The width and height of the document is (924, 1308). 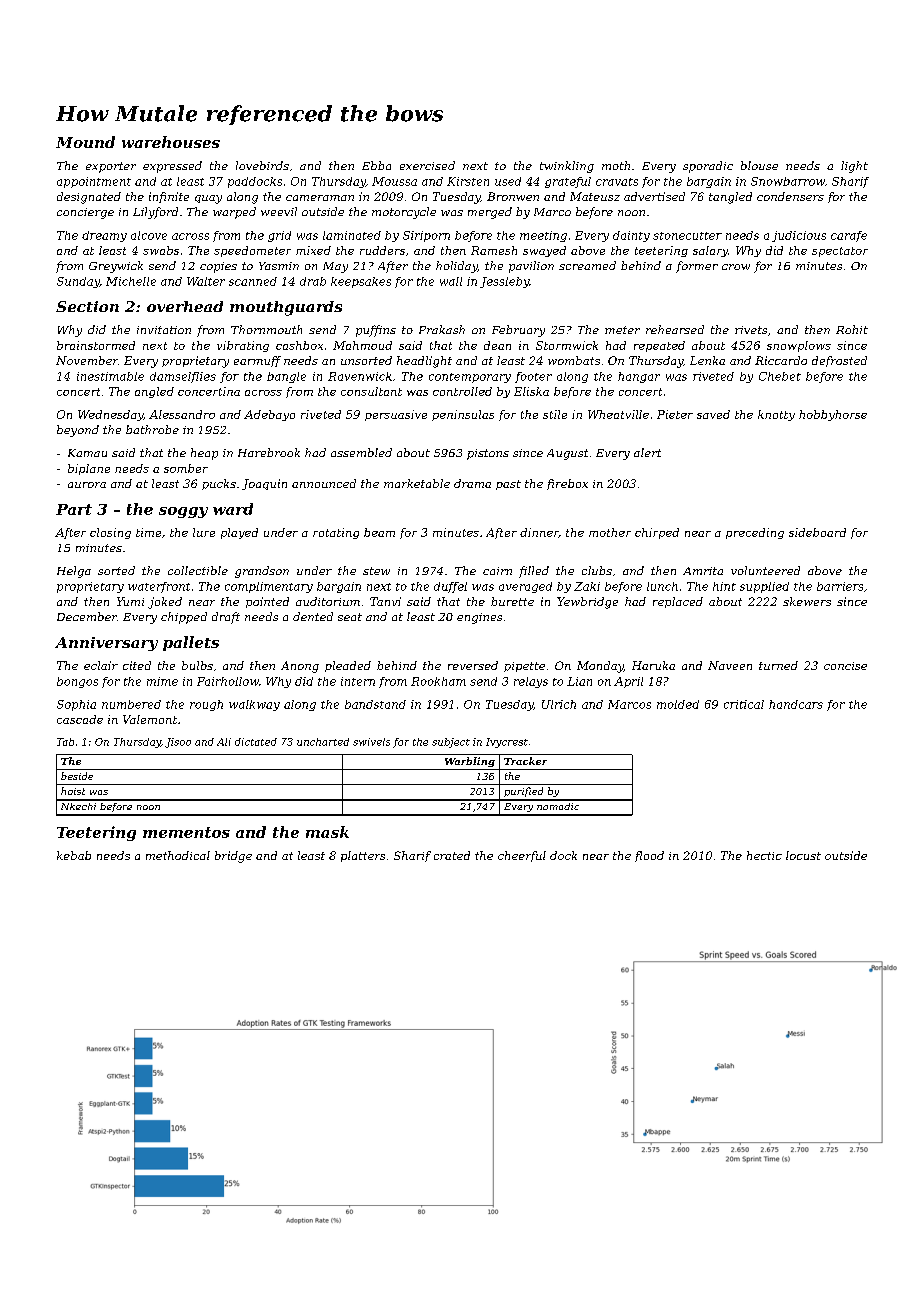 What do you see at coordinates (376, 165) in the document?
I see `Ebba` at bounding box center [376, 165].
